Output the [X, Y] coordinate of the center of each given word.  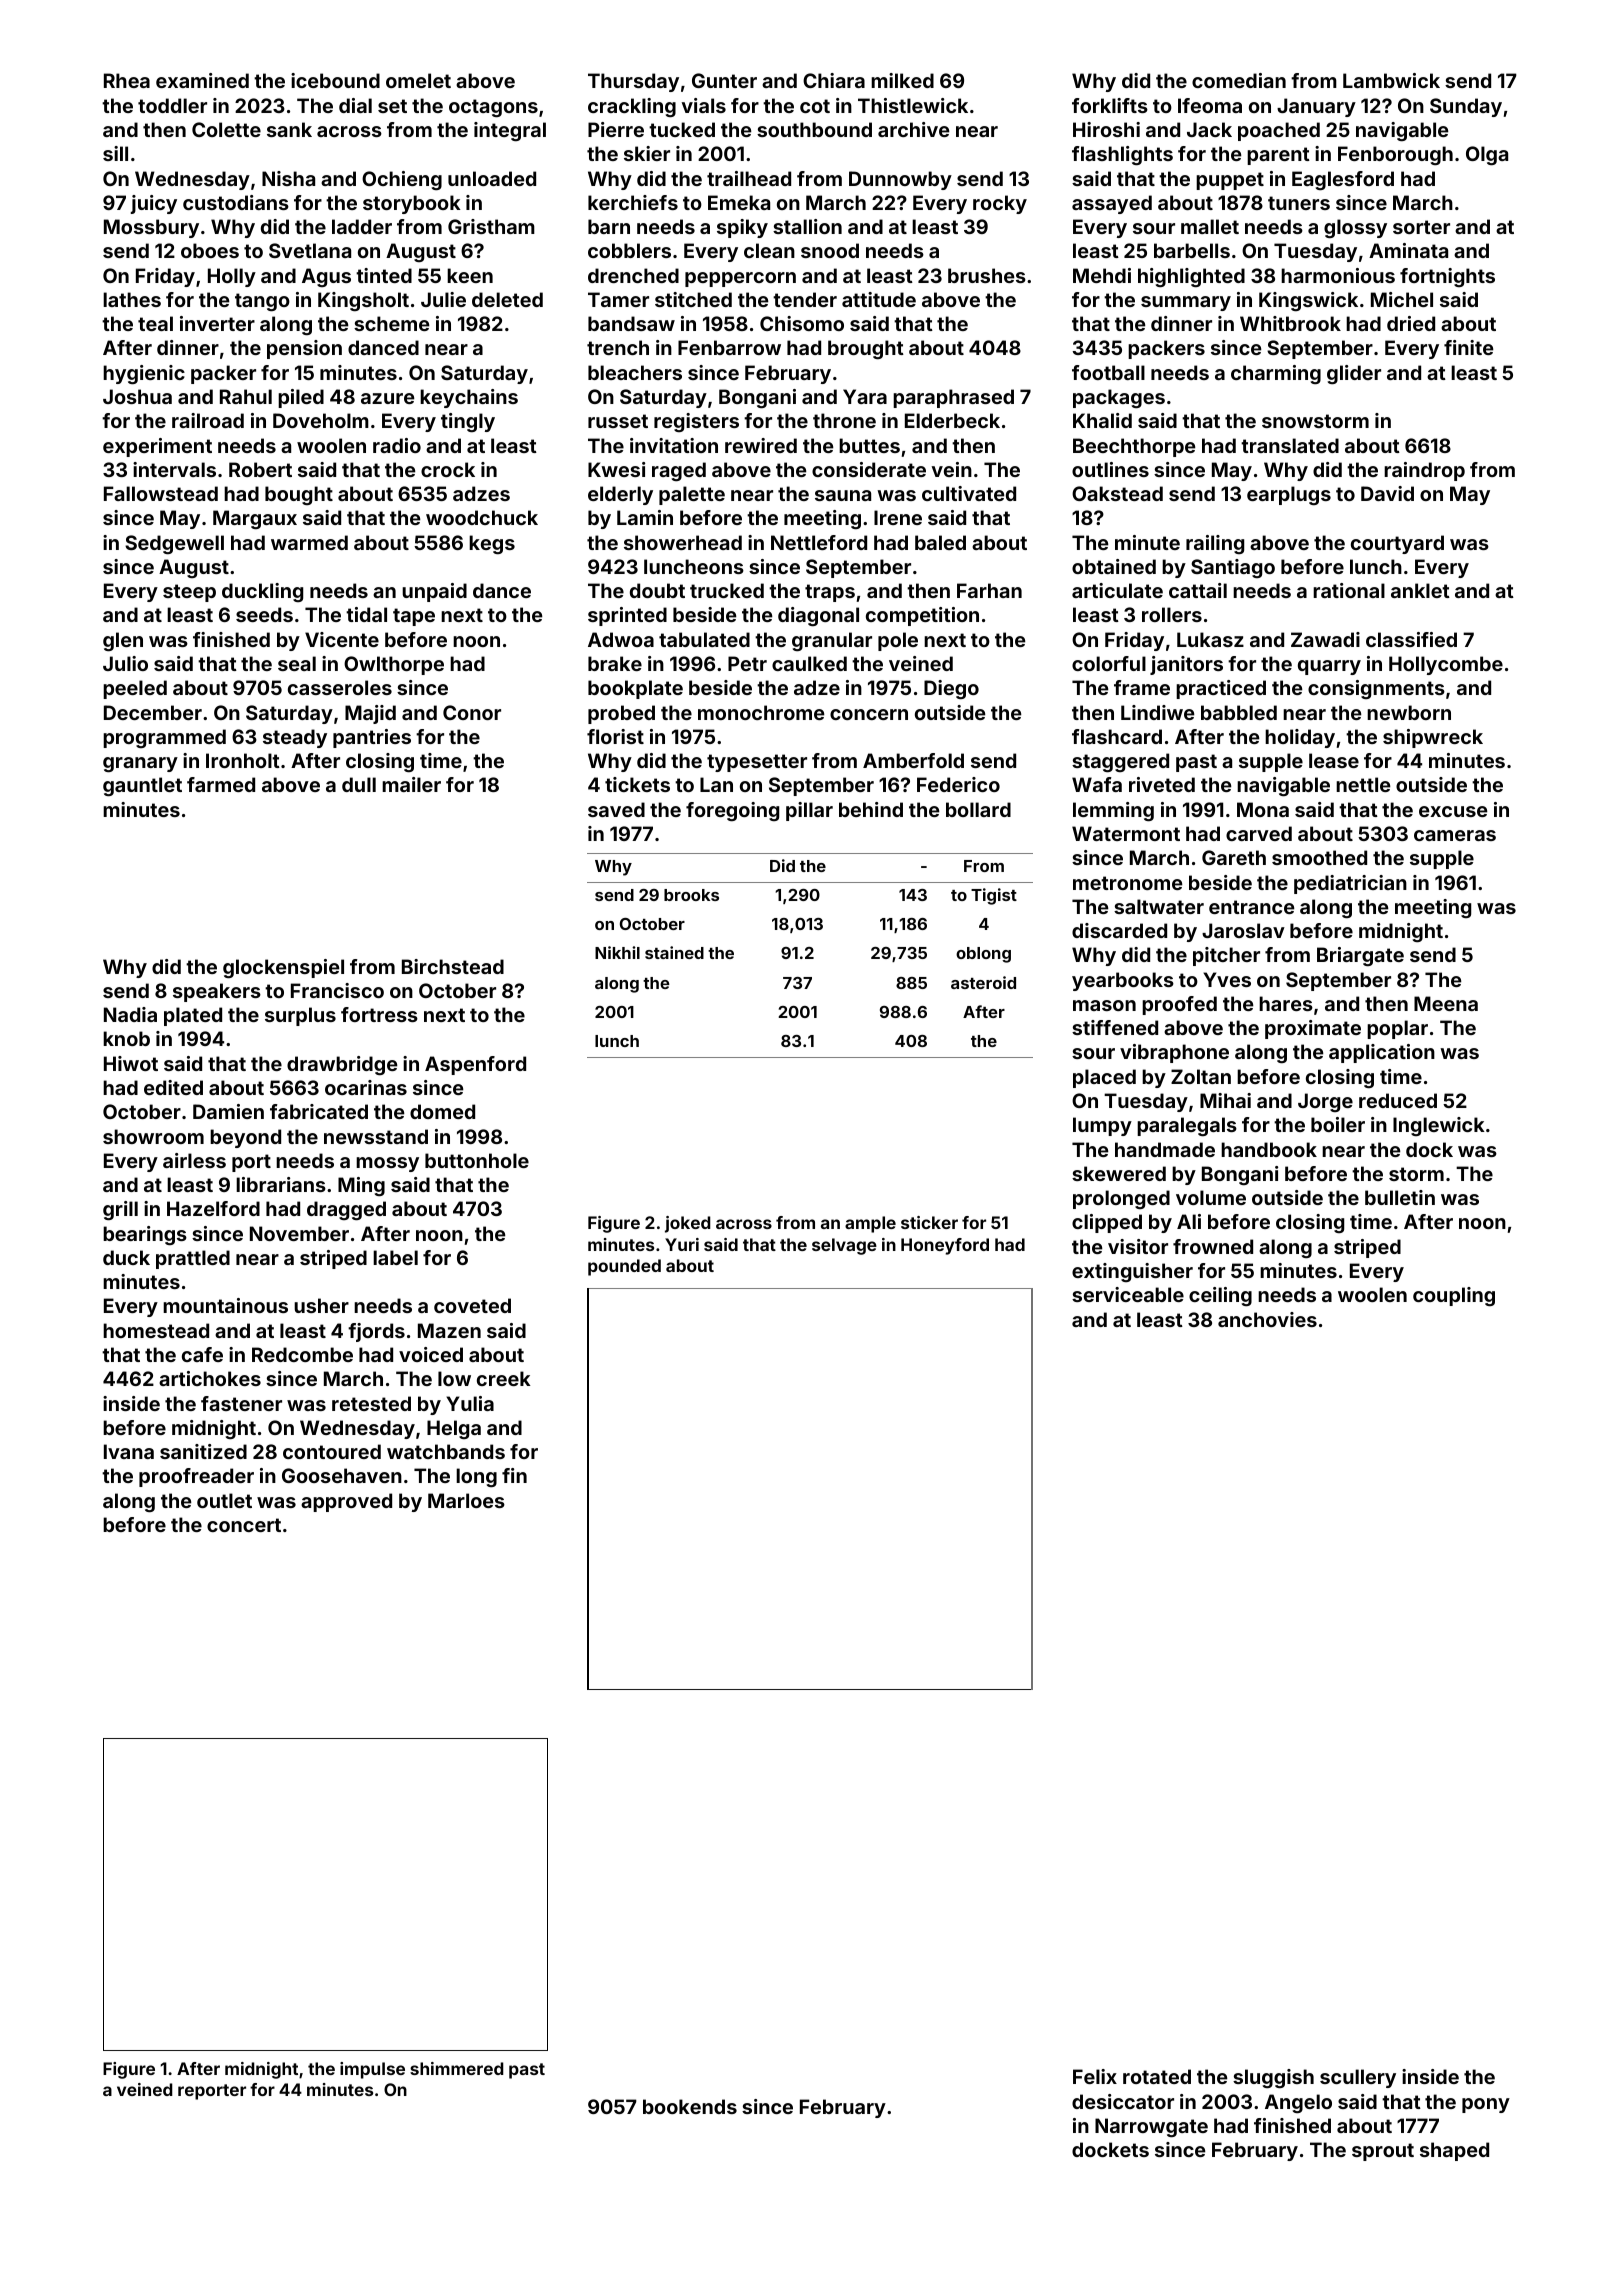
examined [202, 80]
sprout [1383, 2152]
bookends [690, 2106]
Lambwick [1391, 80]
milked [902, 80]
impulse [372, 2070]
